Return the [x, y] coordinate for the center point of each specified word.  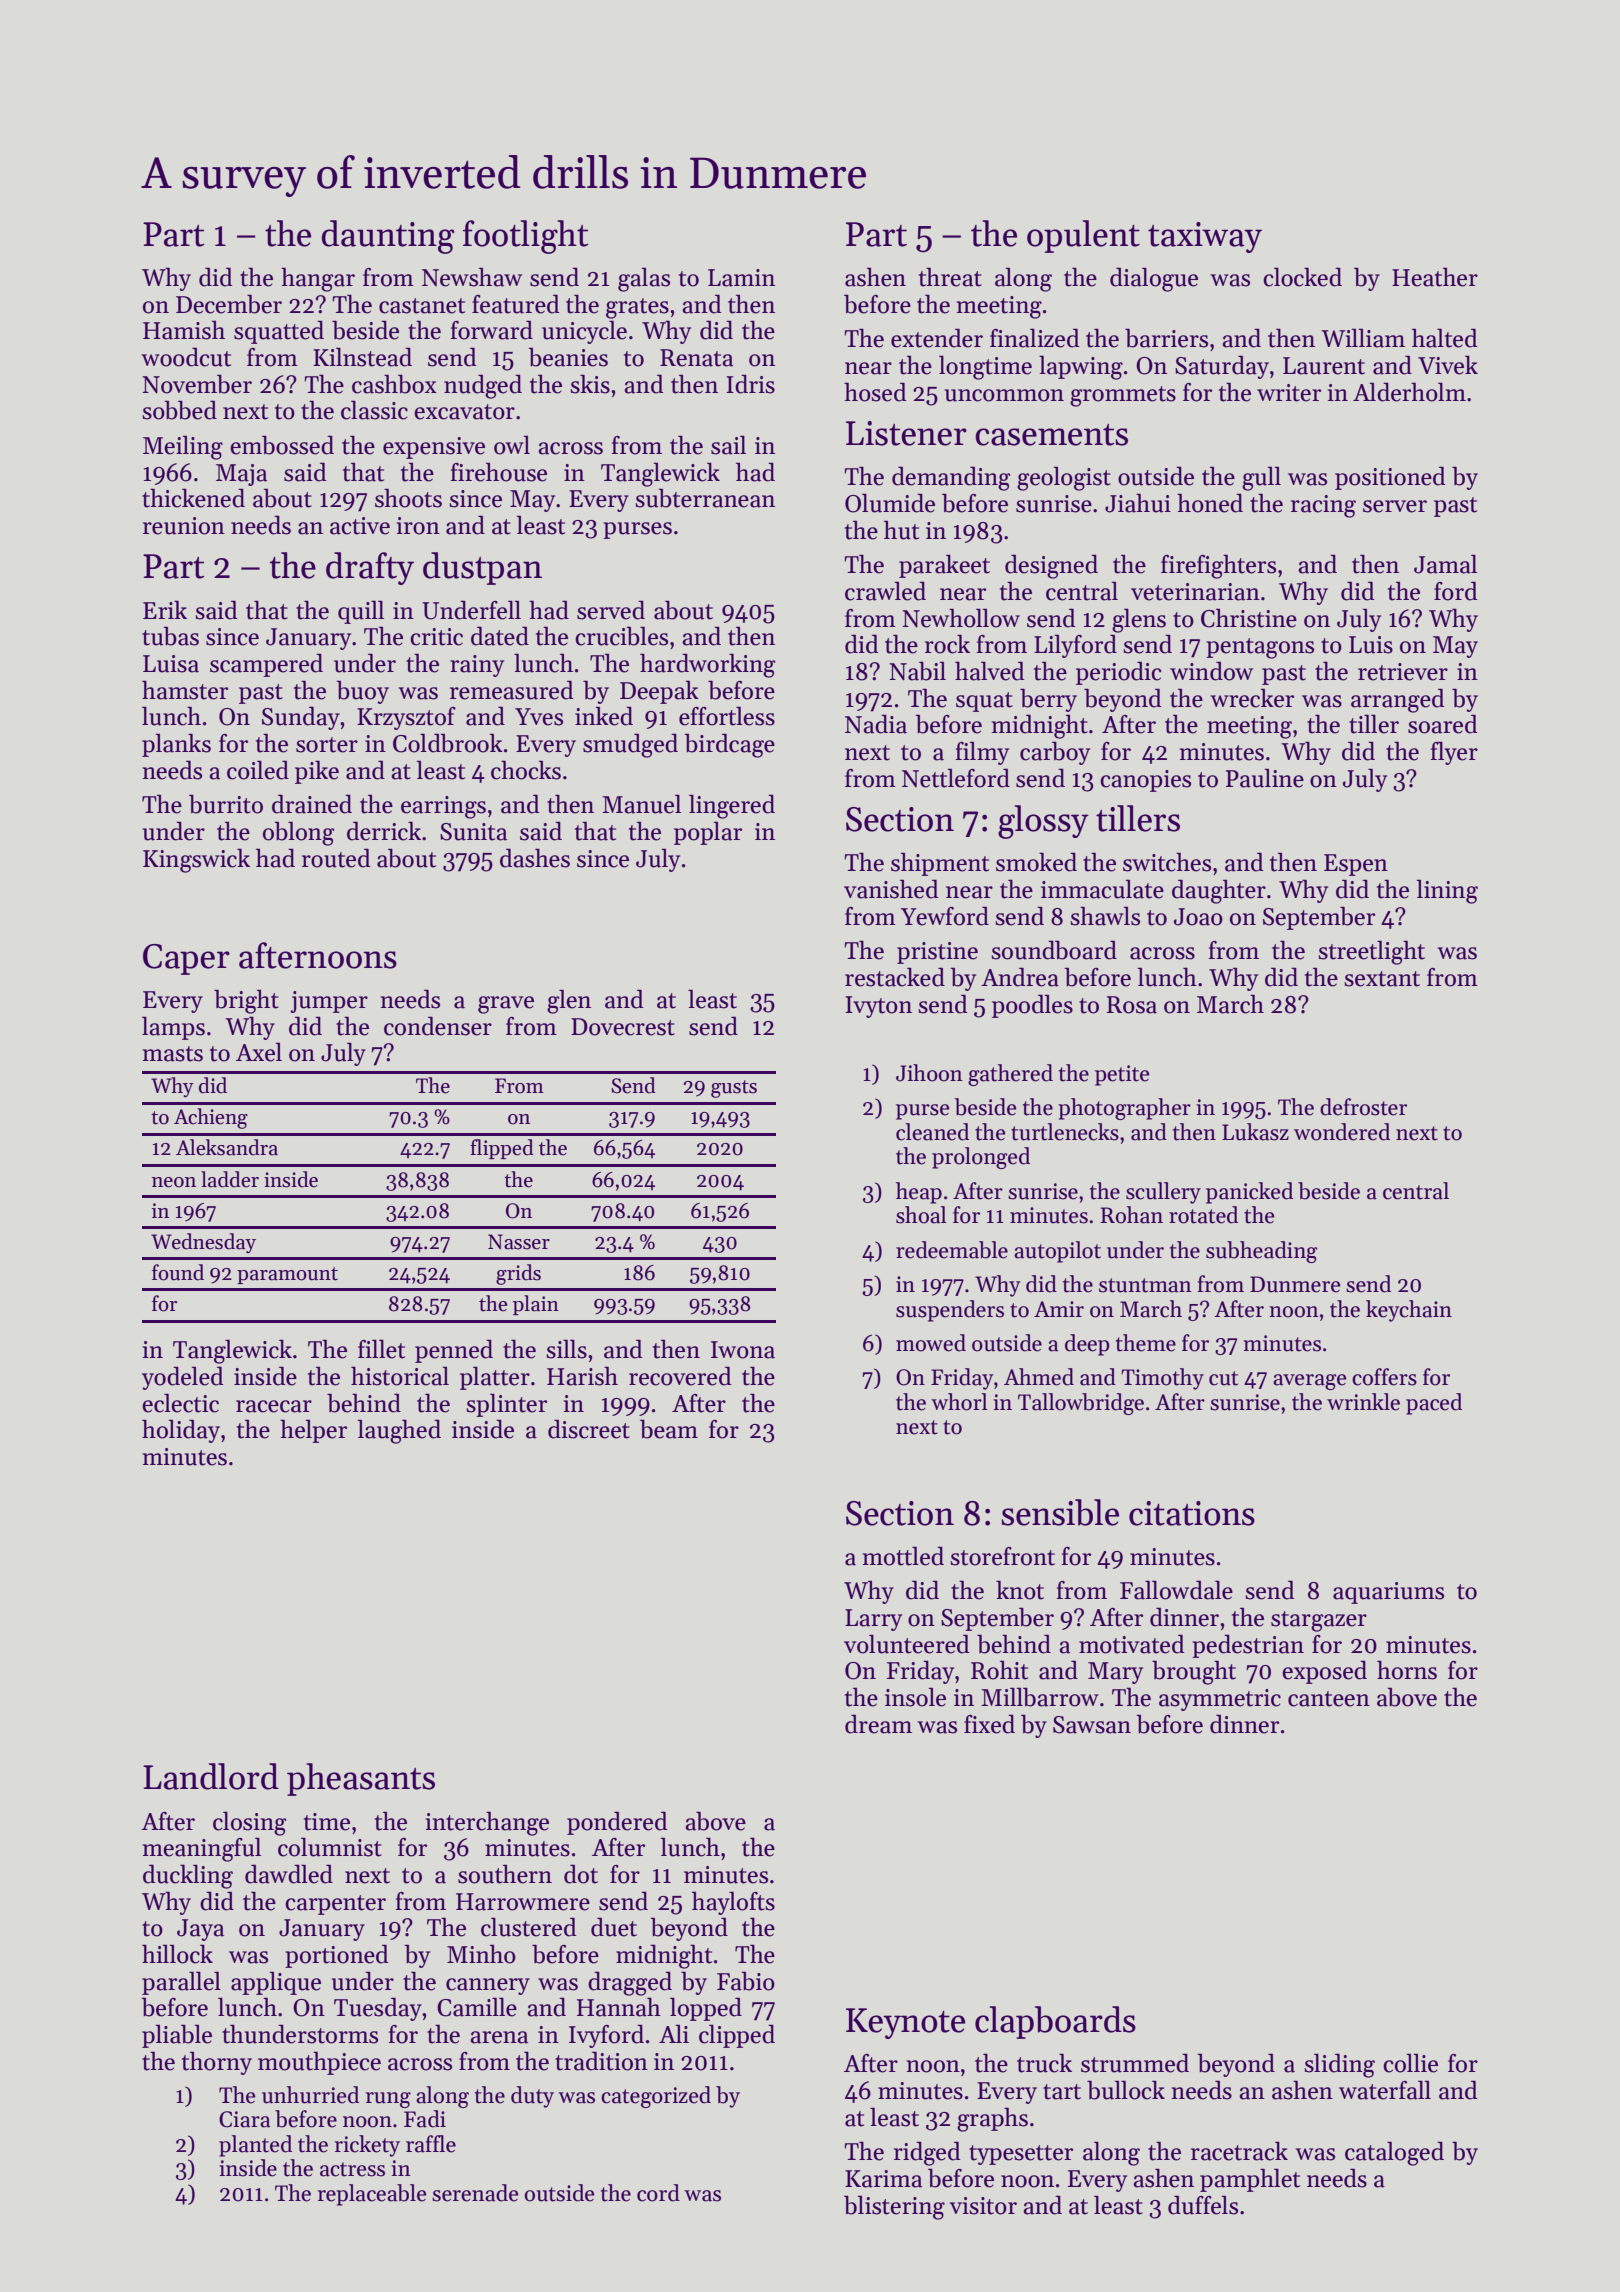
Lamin [741, 278]
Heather [1435, 277]
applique [276, 1983]
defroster [1363, 1107]
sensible [1060, 1512]
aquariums [1388, 1593]
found [178, 1272]
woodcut [186, 357]
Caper [186, 959]
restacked [895, 977]
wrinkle [1363, 1402]
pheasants [361, 1779]
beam [669, 1429]
